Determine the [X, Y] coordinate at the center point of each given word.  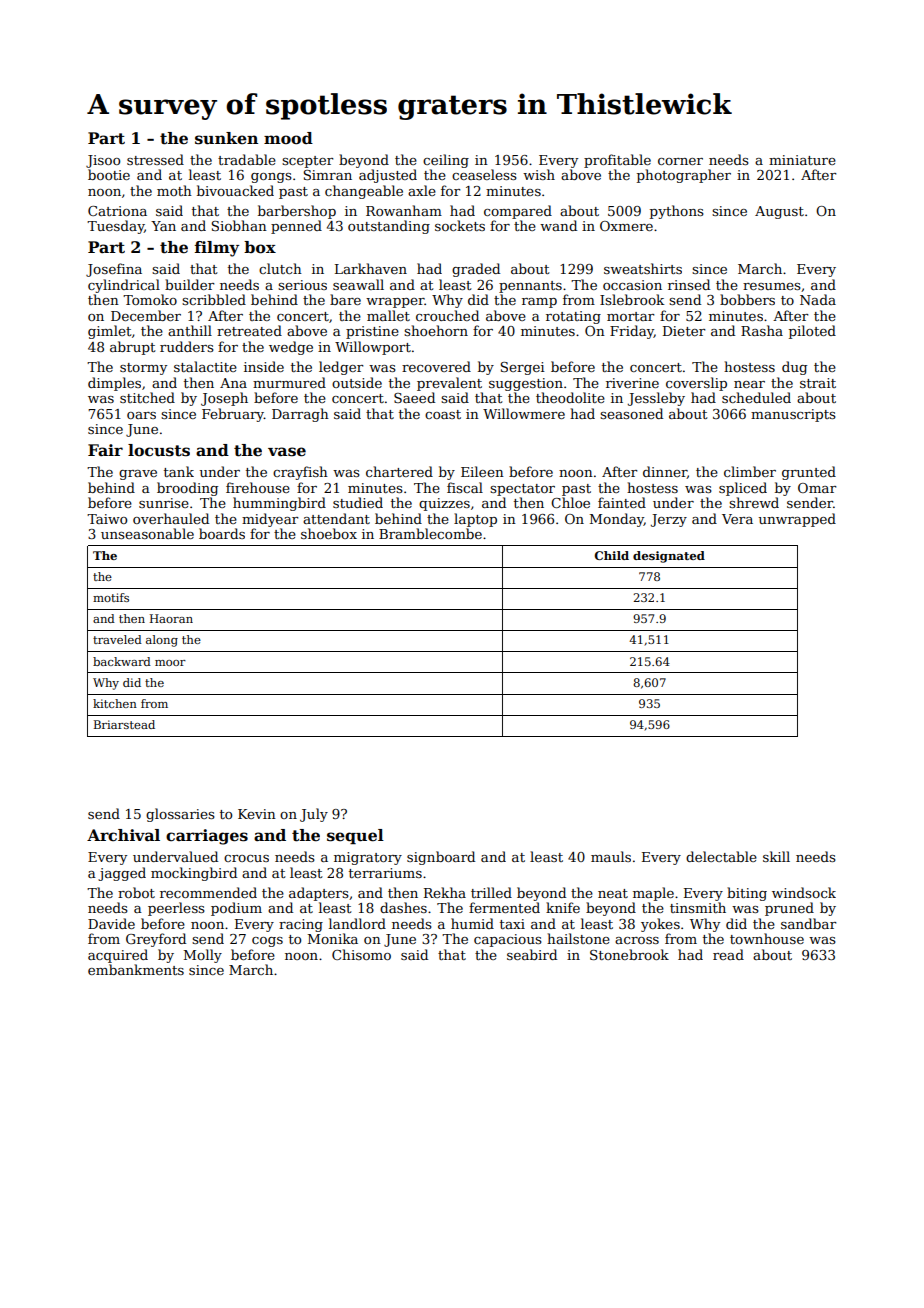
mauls [611, 856]
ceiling [446, 161]
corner [680, 161]
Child [612, 555]
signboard [441, 858]
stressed [155, 159]
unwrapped [797, 520]
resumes [772, 286]
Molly [203, 956]
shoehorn [436, 330]
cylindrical [124, 286]
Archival [123, 835]
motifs [111, 597]
